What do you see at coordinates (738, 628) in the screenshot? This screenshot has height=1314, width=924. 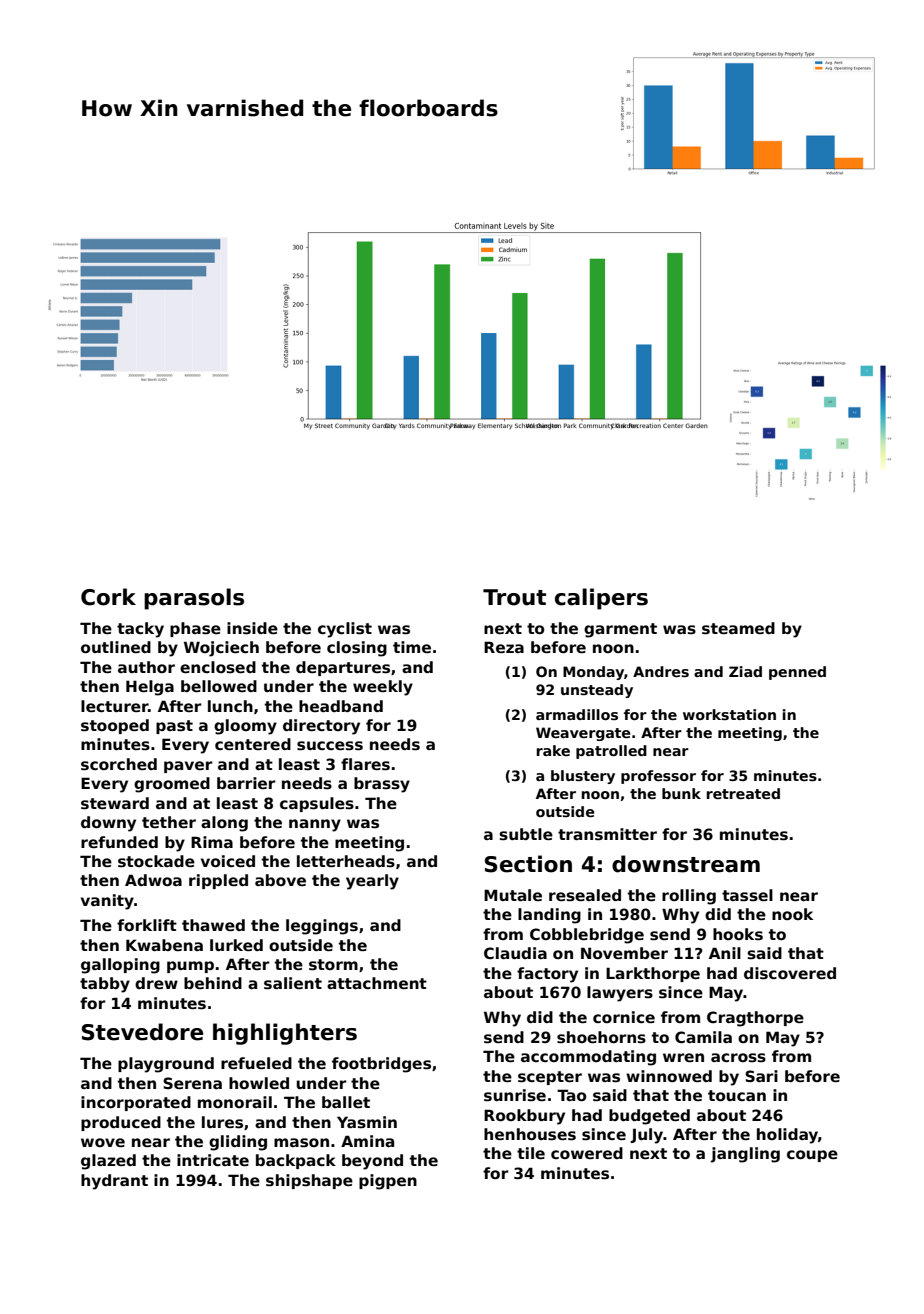 I see `steamed` at bounding box center [738, 628].
